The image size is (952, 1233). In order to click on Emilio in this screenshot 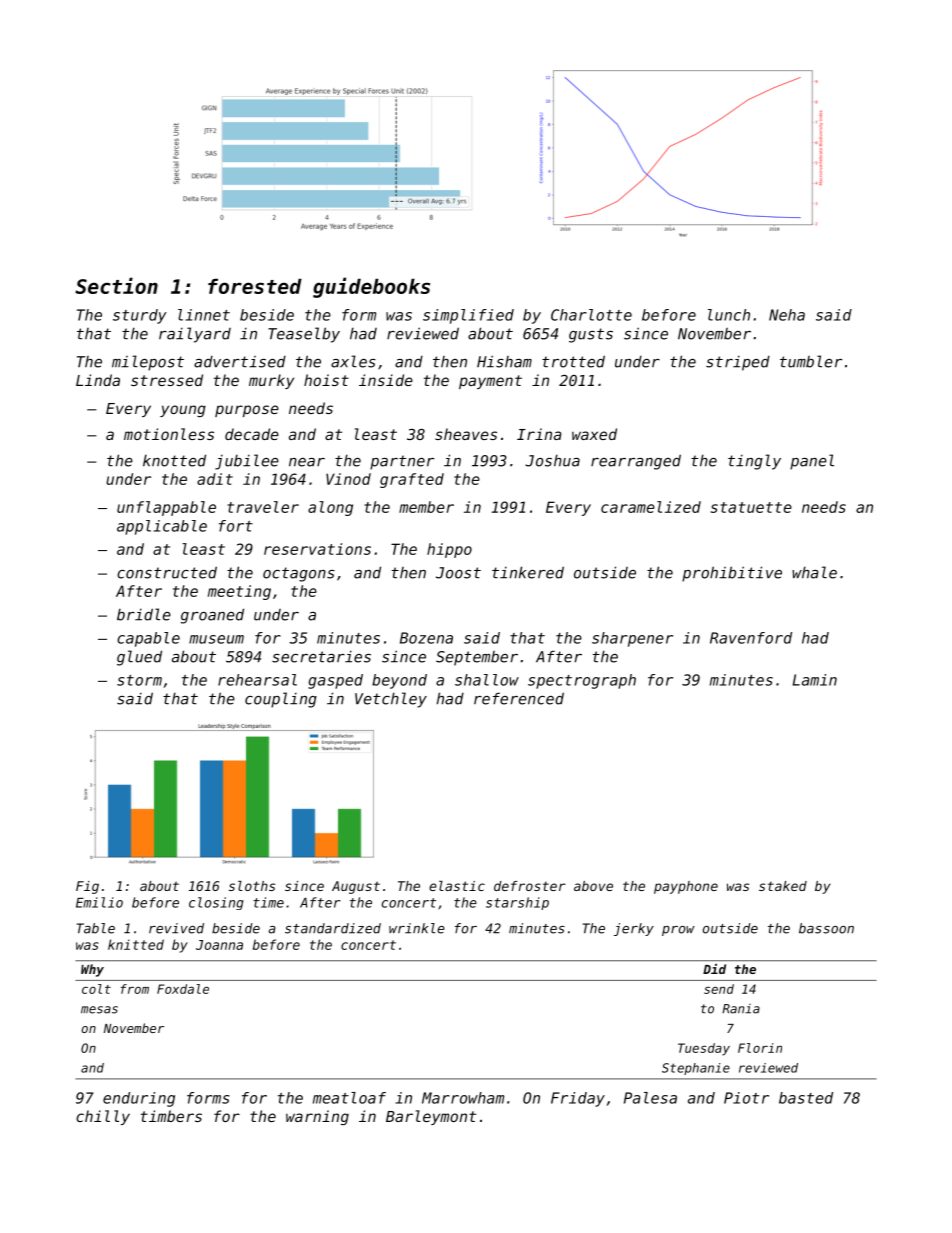, I will do `click(99, 902)`.
